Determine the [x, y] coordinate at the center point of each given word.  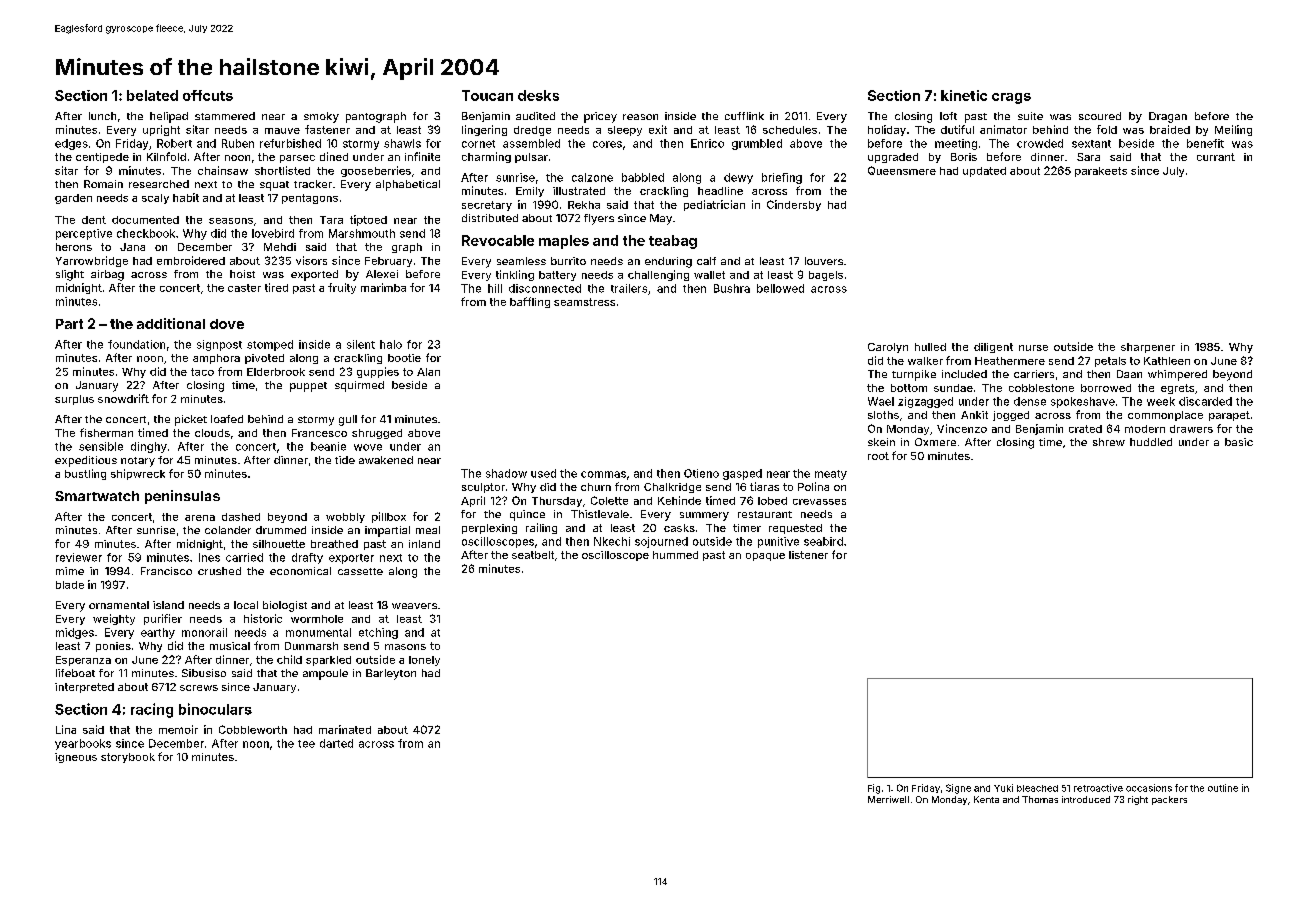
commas [603, 474]
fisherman [106, 432]
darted [336, 743]
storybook [128, 758]
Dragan [1168, 117]
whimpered [1177, 375]
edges [71, 144]
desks [538, 95]
